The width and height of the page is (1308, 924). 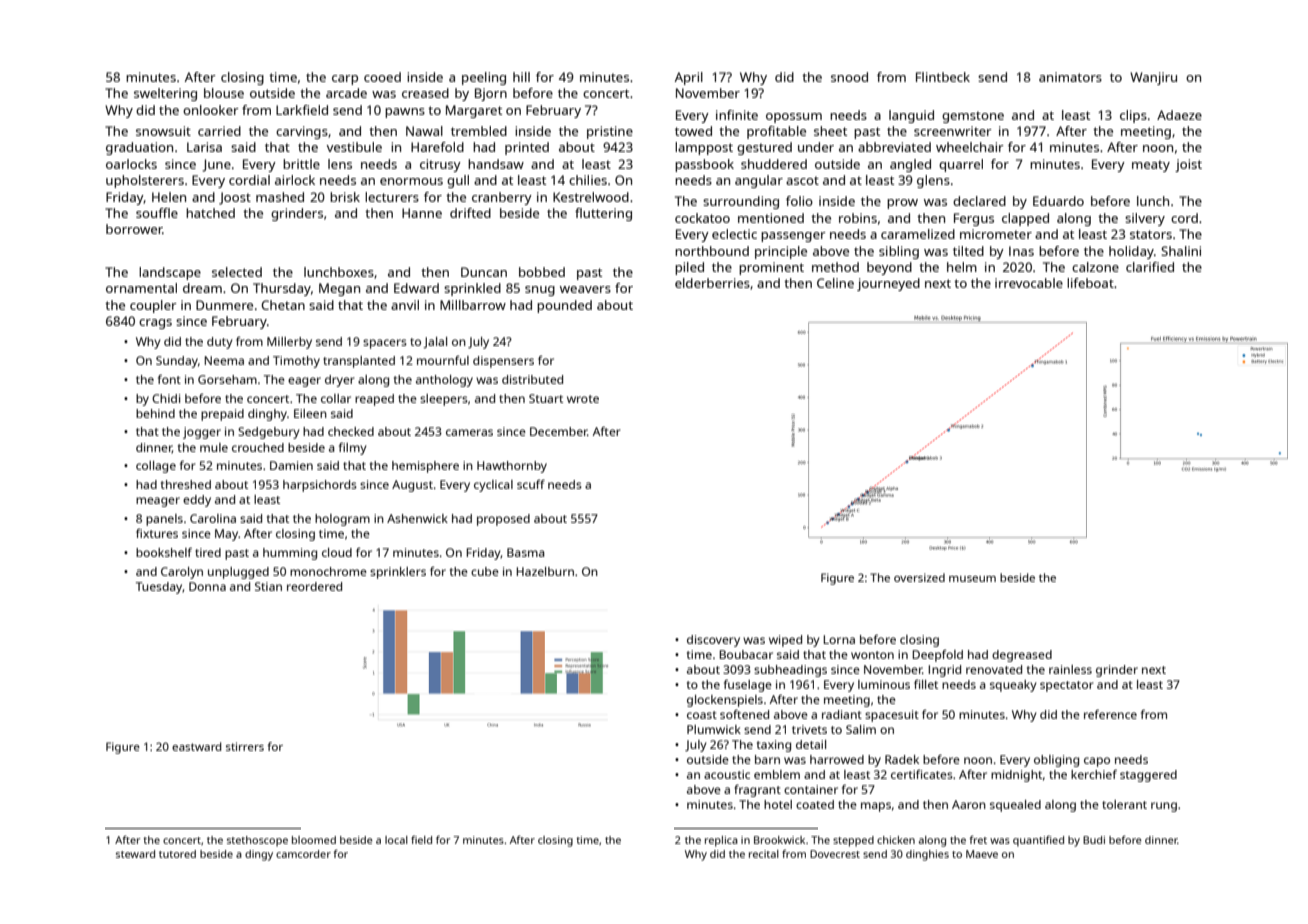 What do you see at coordinates (785, 641) in the page?
I see `wiped` at bounding box center [785, 641].
